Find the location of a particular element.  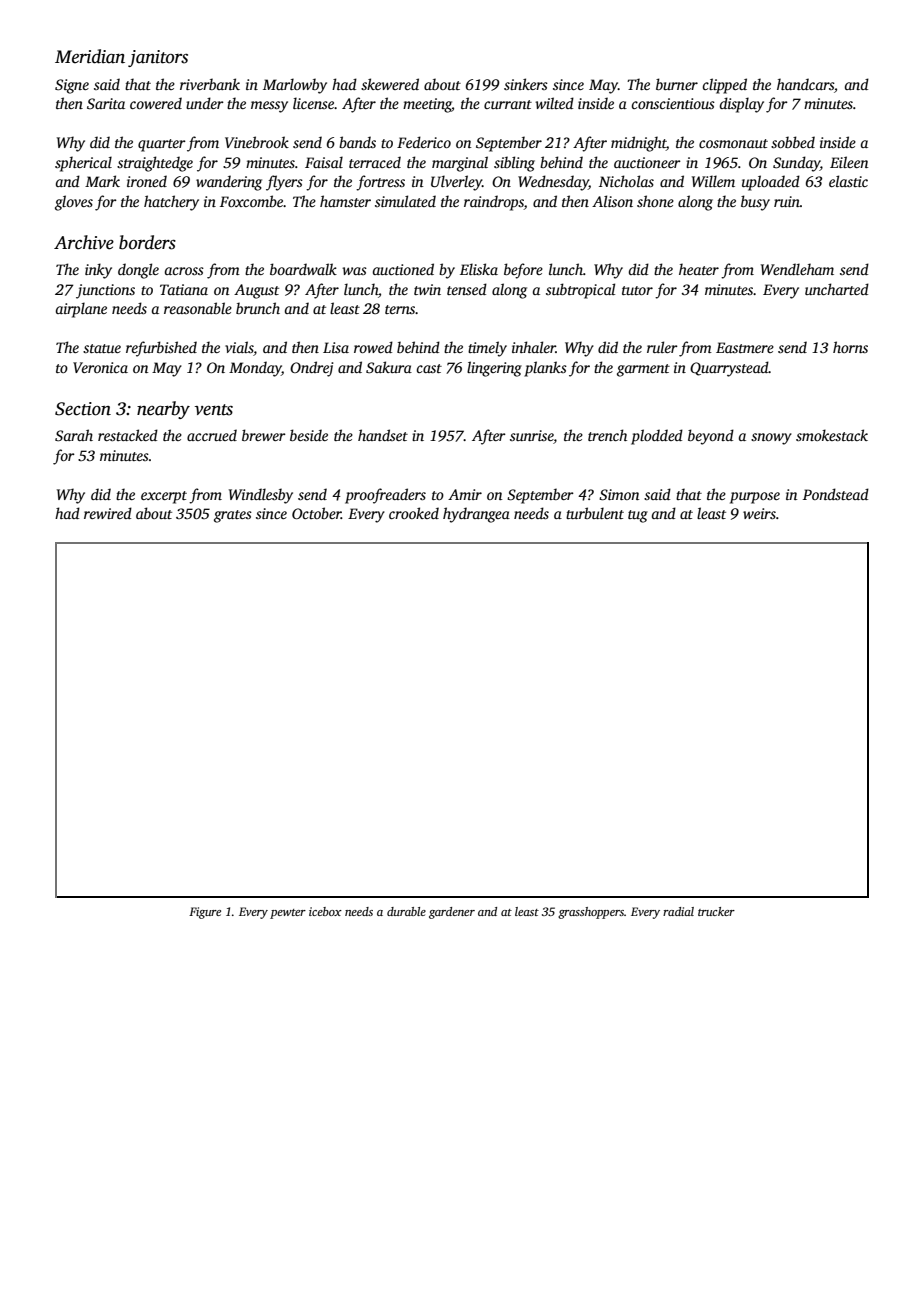

Section is located at coordinates (83, 409).
